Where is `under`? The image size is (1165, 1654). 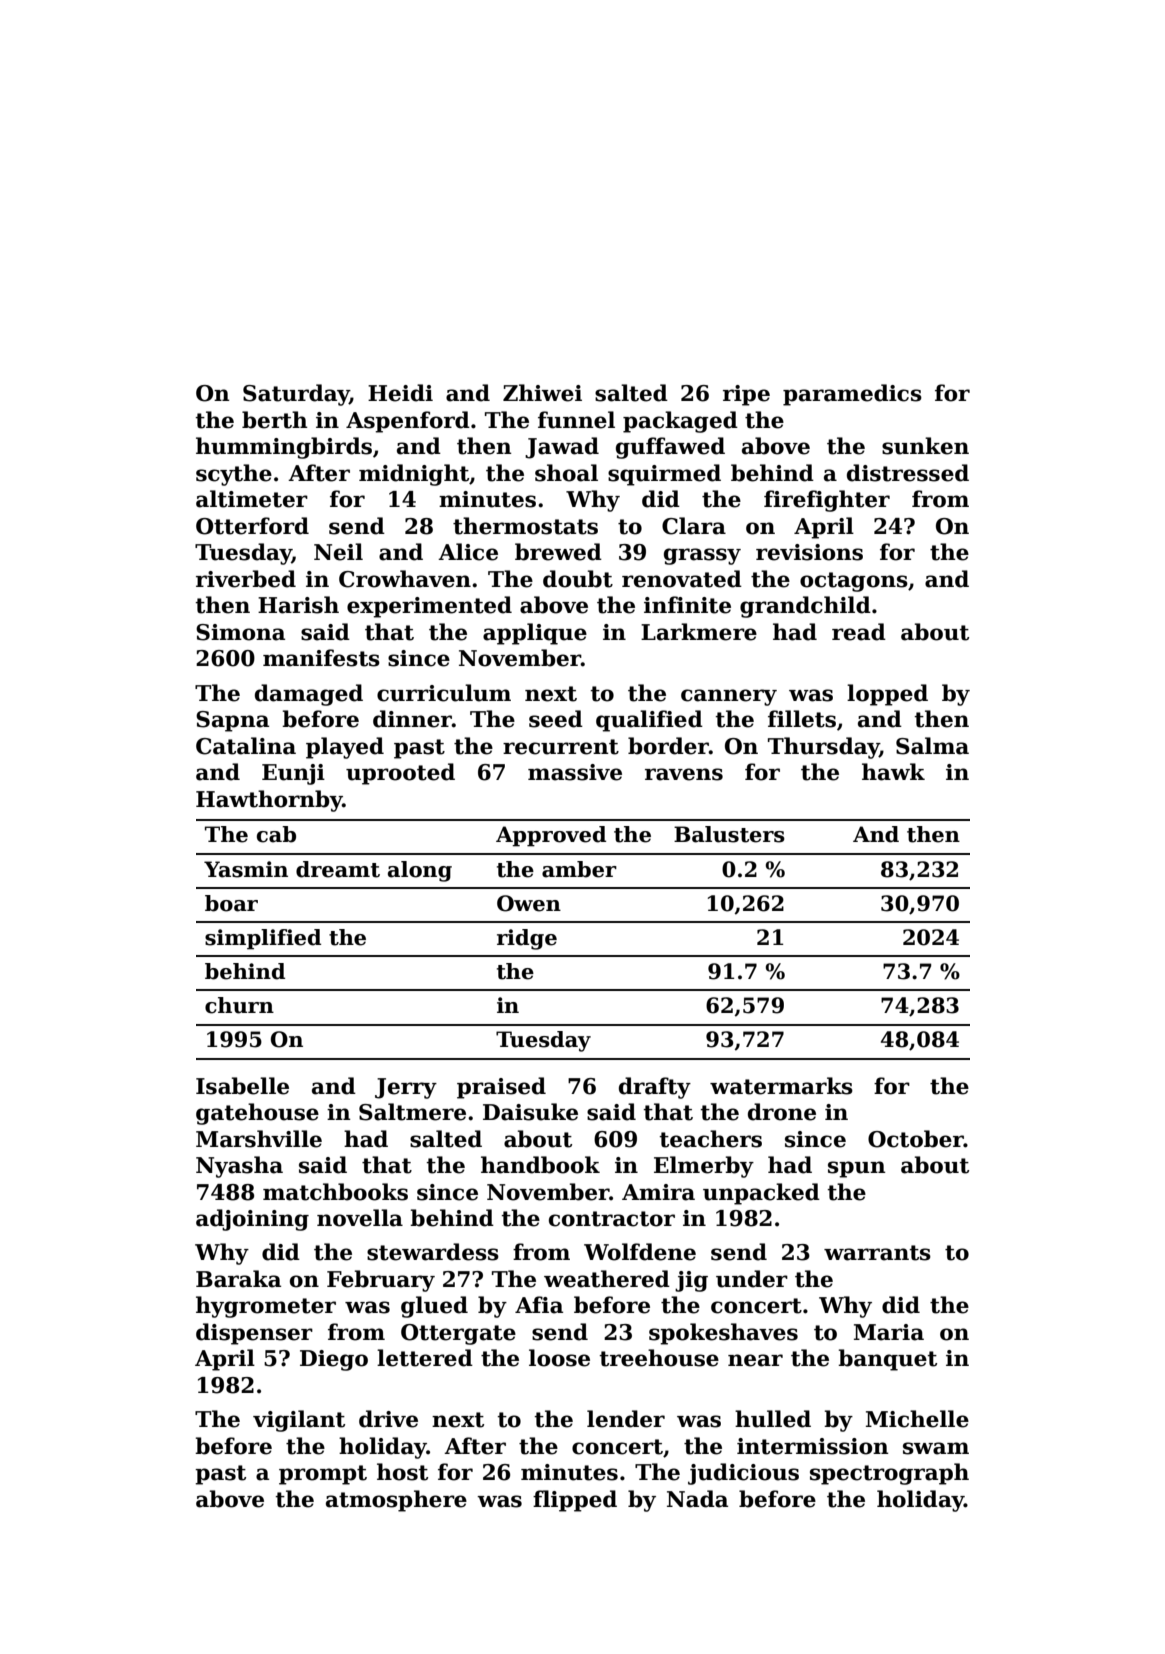 under is located at coordinates (752, 1279).
